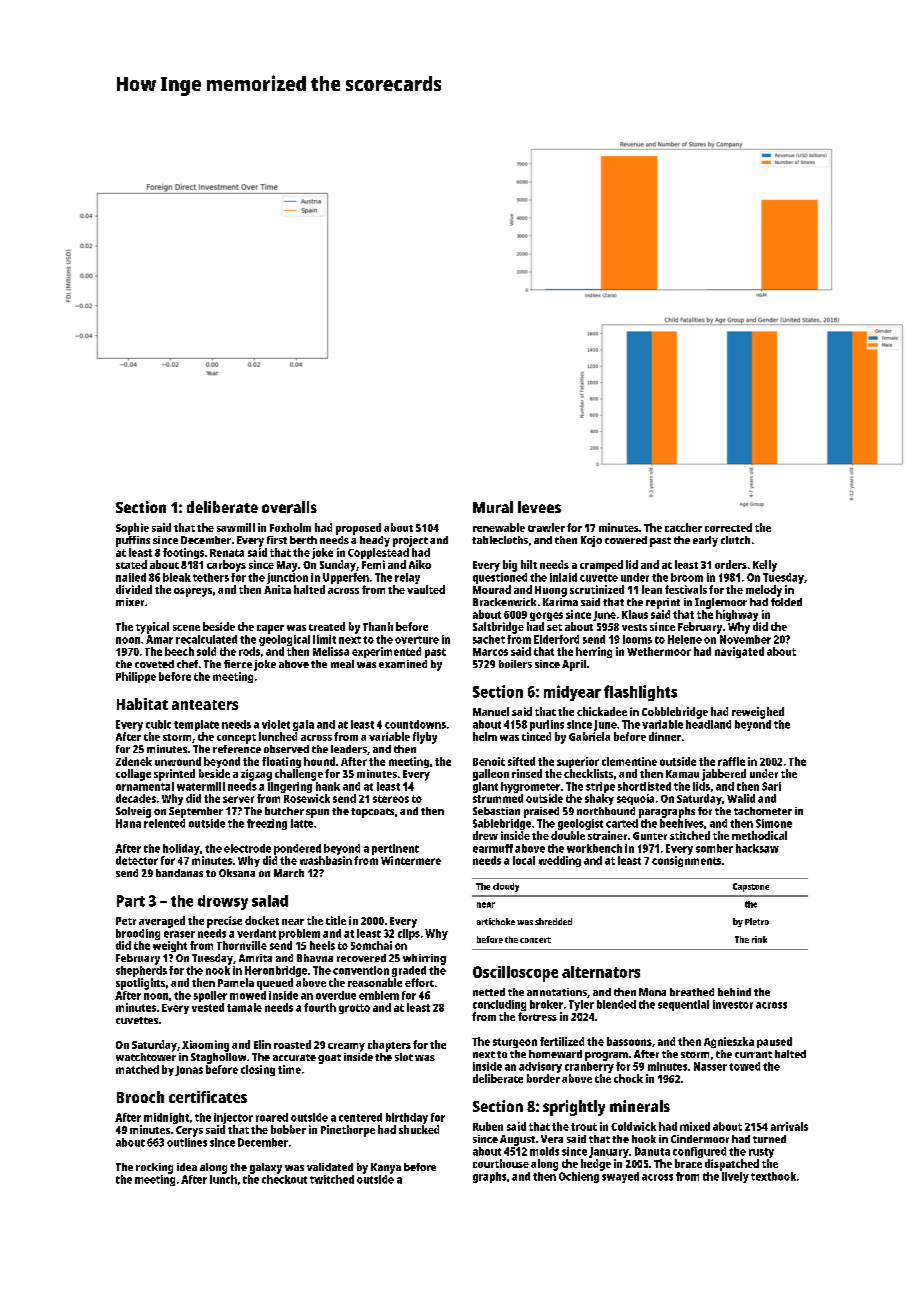  Describe the element at coordinates (506, 887) in the screenshot. I see `cloudy` at that location.
